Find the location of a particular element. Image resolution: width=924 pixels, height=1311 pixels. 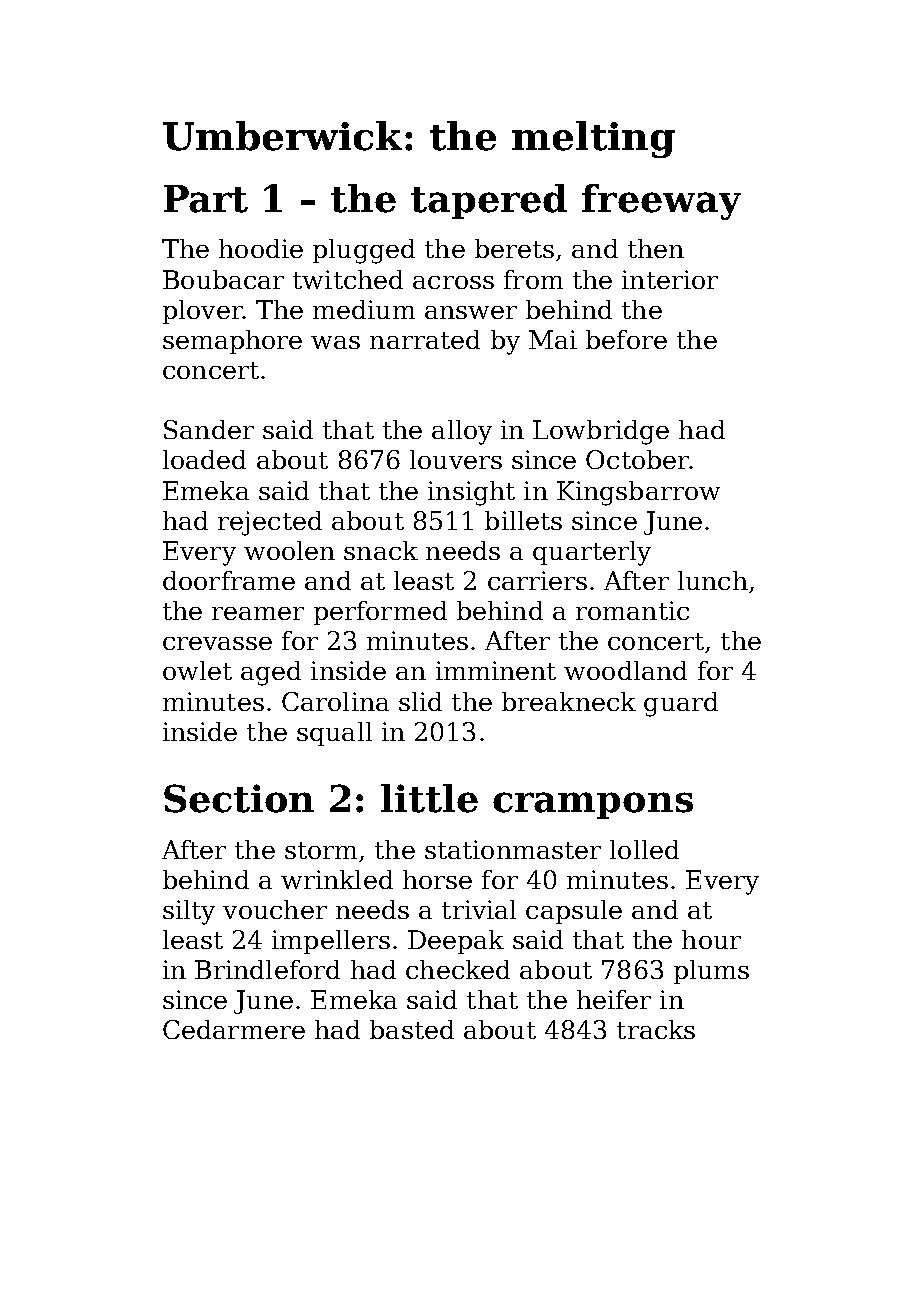

woolen is located at coordinates (289, 550).
